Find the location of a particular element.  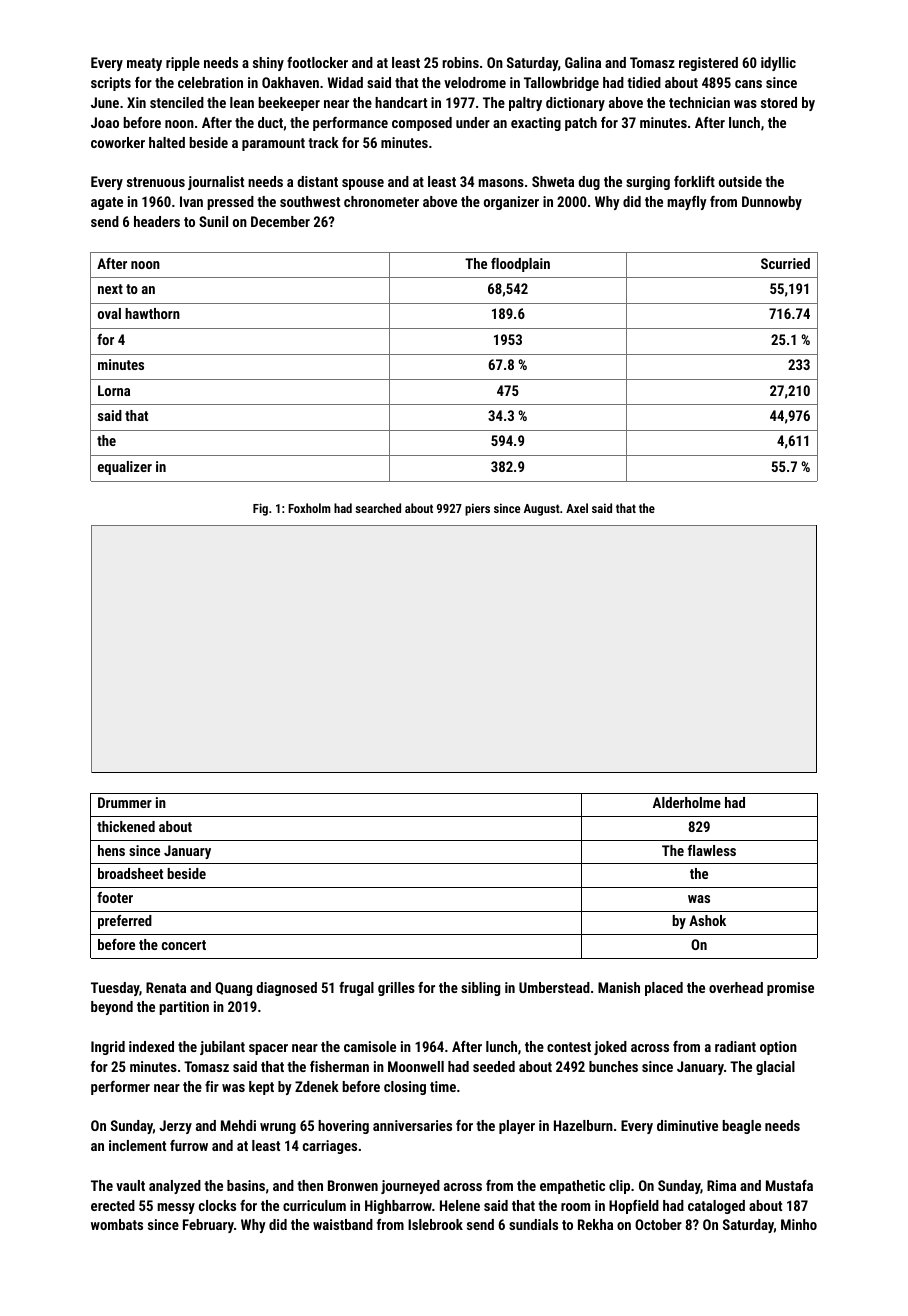

sibling is located at coordinates (480, 989).
